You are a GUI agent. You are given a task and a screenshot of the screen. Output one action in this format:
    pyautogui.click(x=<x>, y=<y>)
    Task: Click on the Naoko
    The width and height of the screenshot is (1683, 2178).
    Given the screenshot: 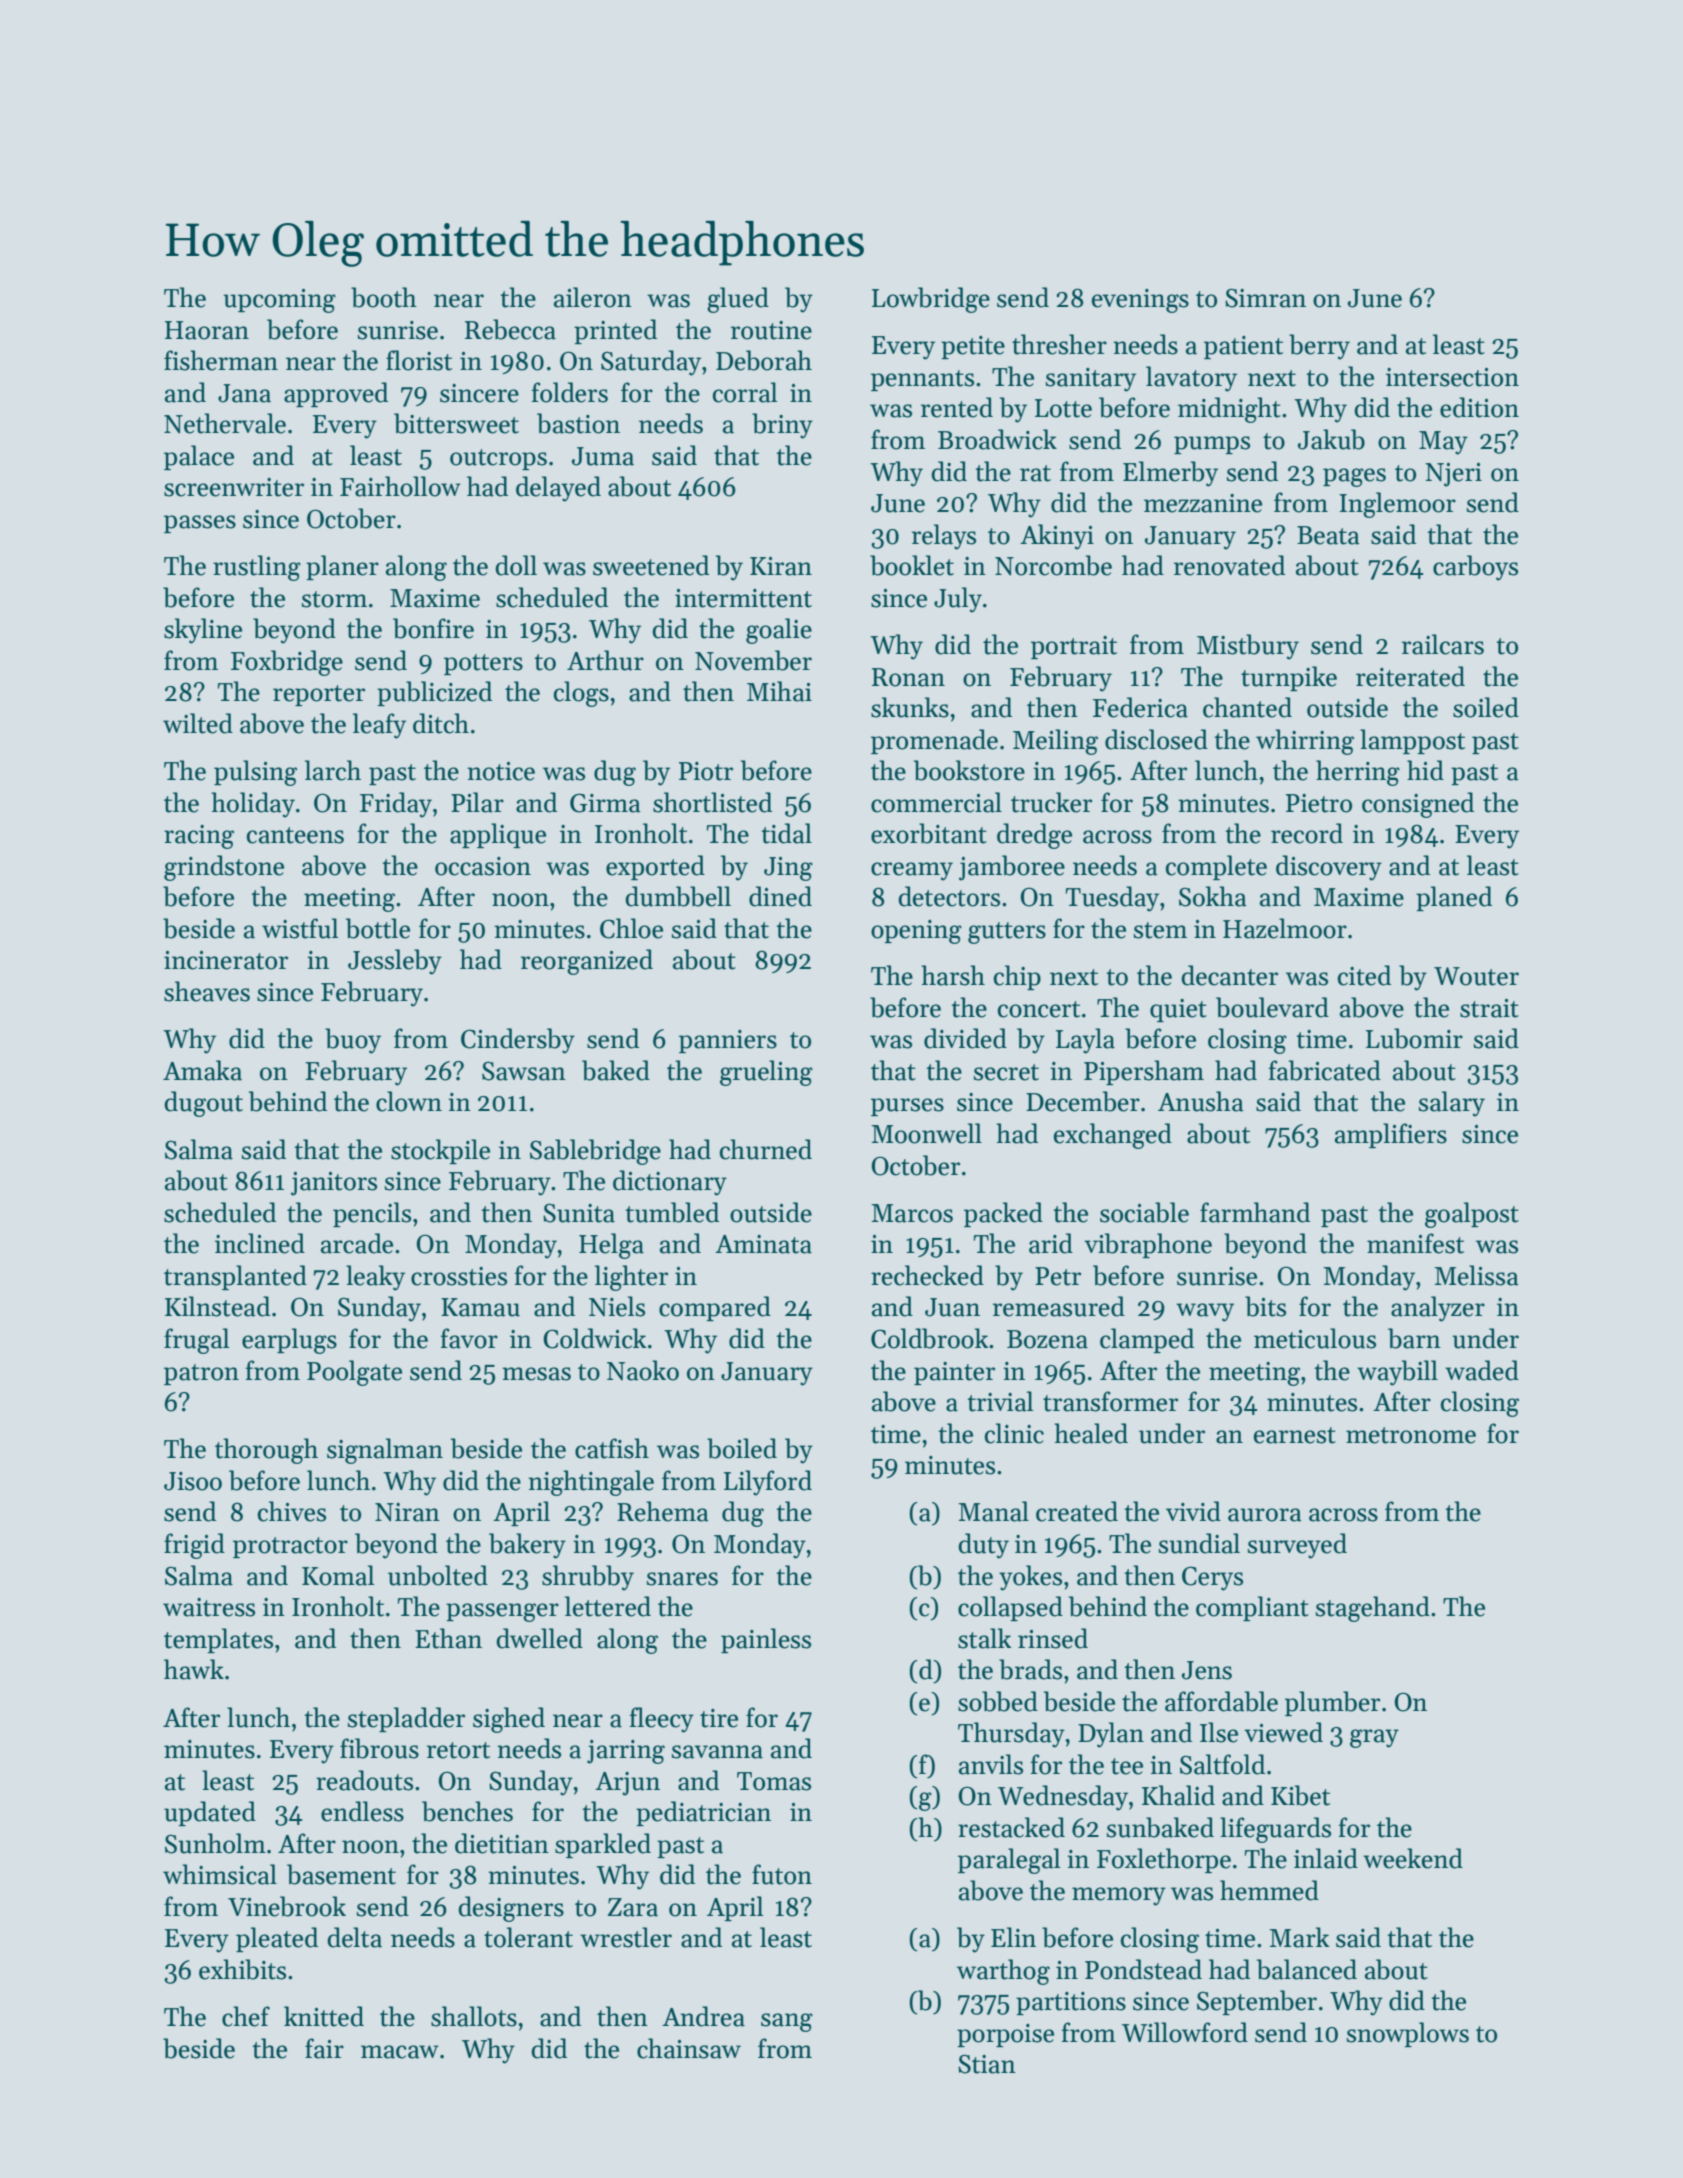 What is the action you would take?
    pyautogui.click(x=643, y=1370)
